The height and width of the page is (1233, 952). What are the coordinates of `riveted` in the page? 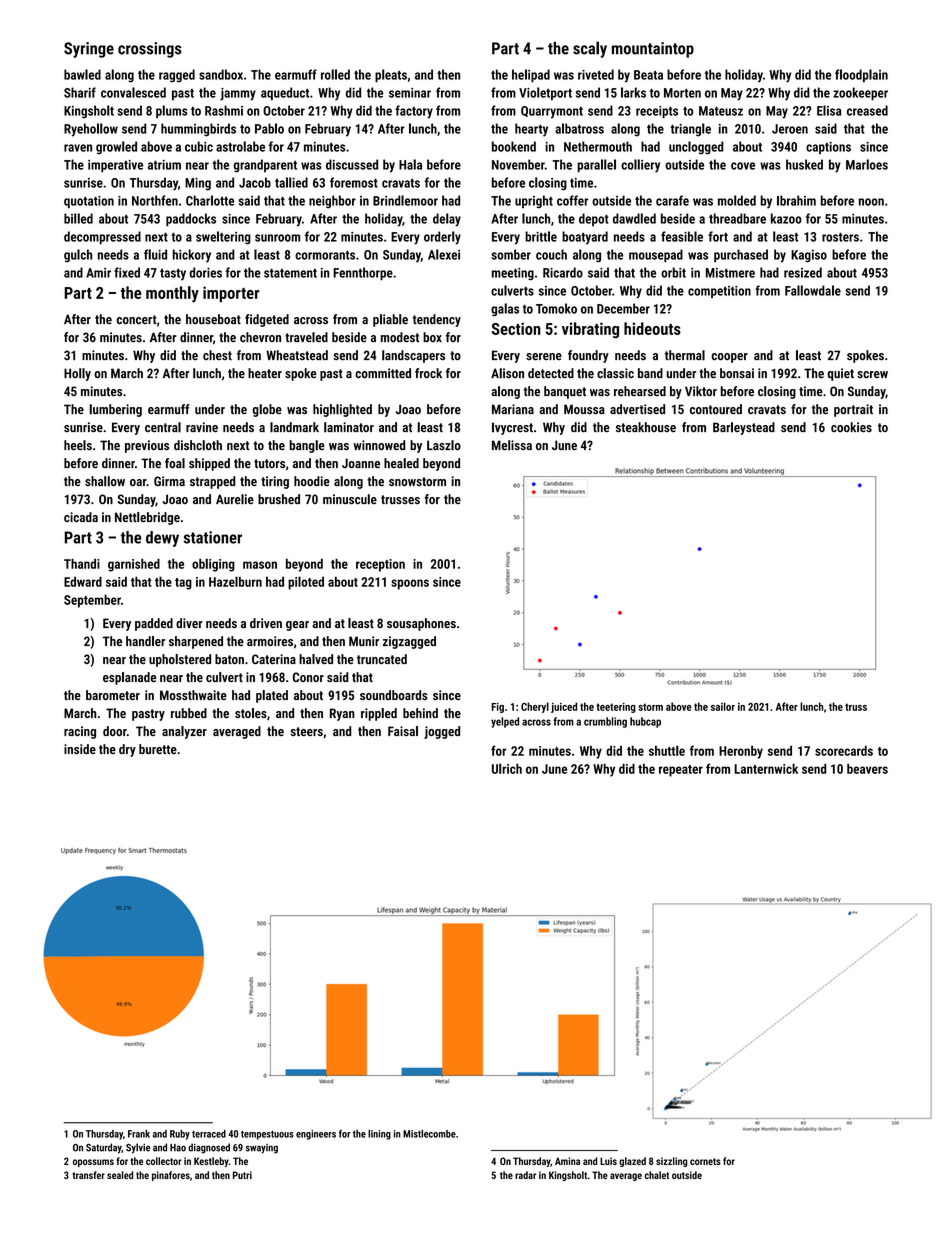 It's located at (596, 74).
